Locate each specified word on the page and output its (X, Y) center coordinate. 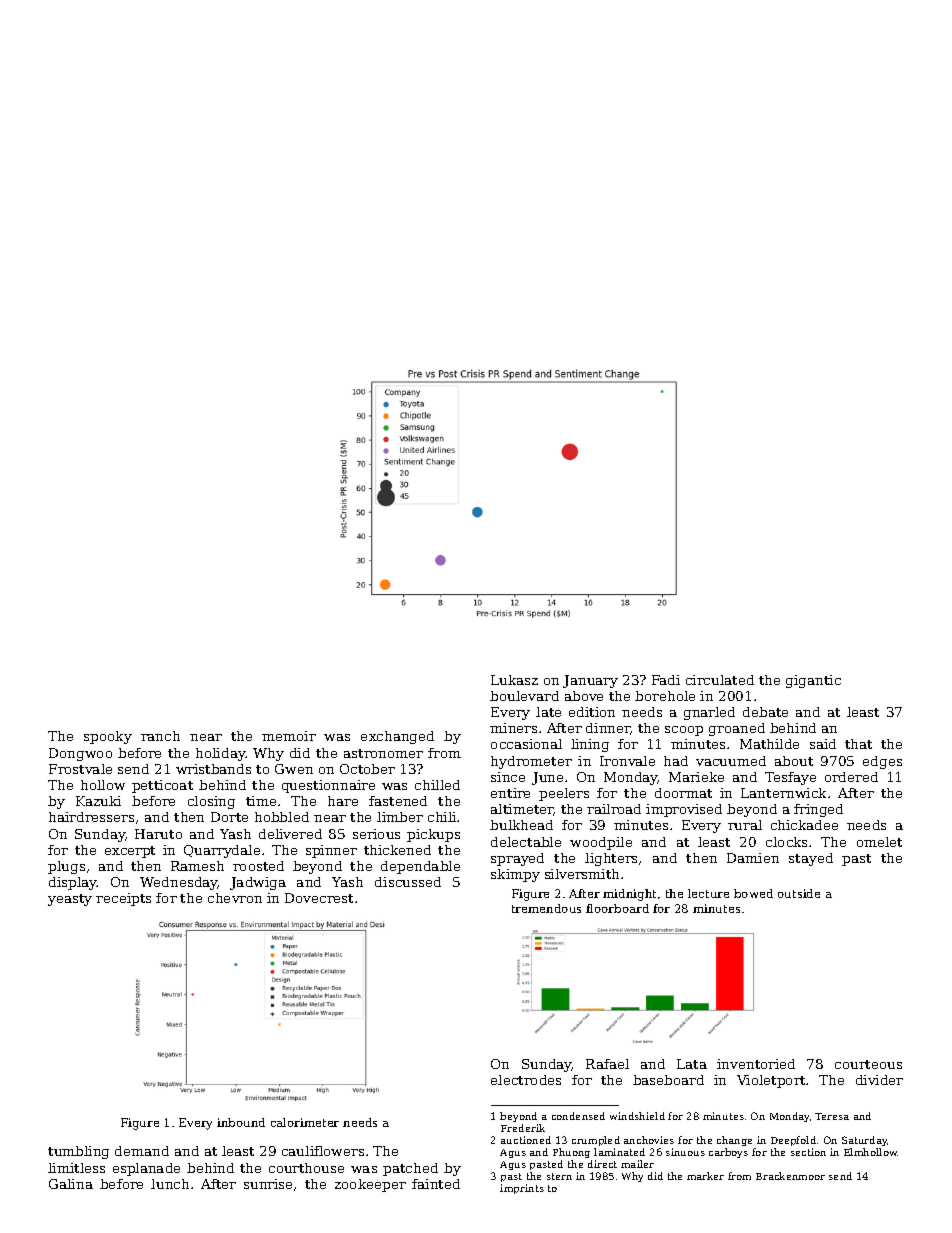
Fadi (666, 680)
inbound (241, 1122)
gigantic (813, 681)
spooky (108, 737)
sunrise (268, 1184)
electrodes (526, 1080)
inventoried (756, 1064)
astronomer (383, 753)
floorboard (617, 908)
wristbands (213, 769)
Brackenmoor (790, 1176)
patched (410, 1169)
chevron (235, 898)
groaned (737, 729)
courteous (868, 1064)
